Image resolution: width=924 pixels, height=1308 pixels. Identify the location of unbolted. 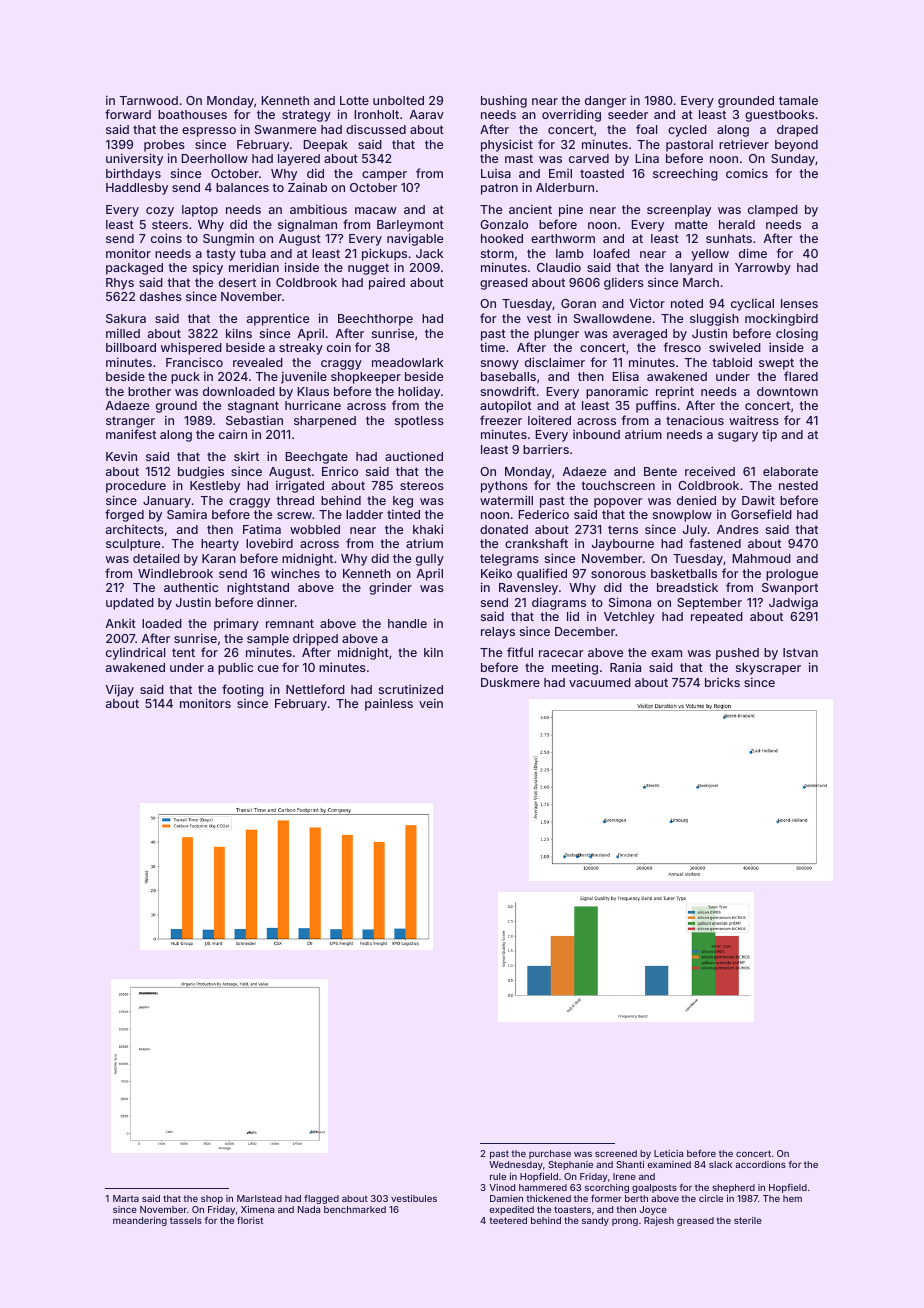
(398, 100).
